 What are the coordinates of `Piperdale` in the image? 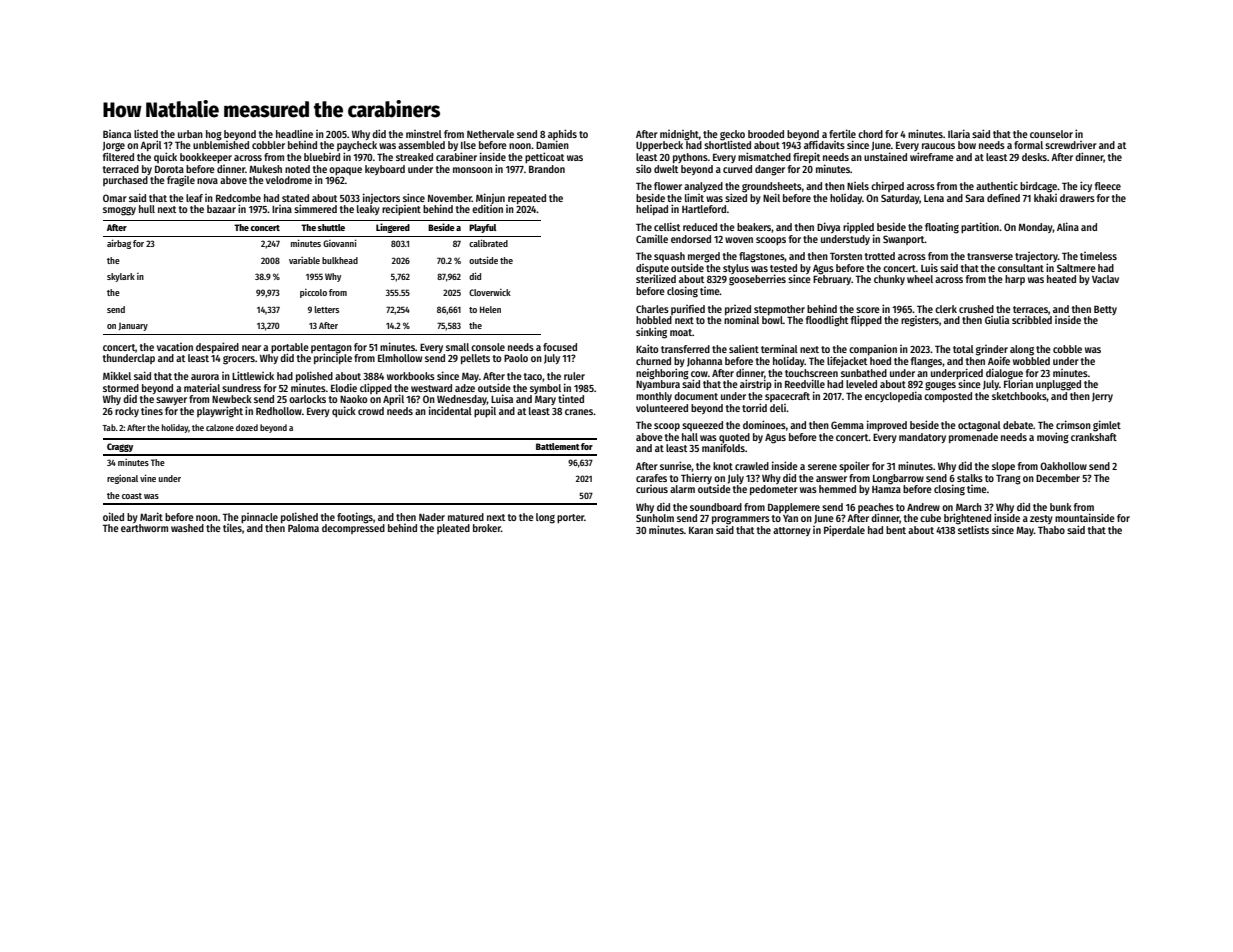 It's located at (844, 530).
